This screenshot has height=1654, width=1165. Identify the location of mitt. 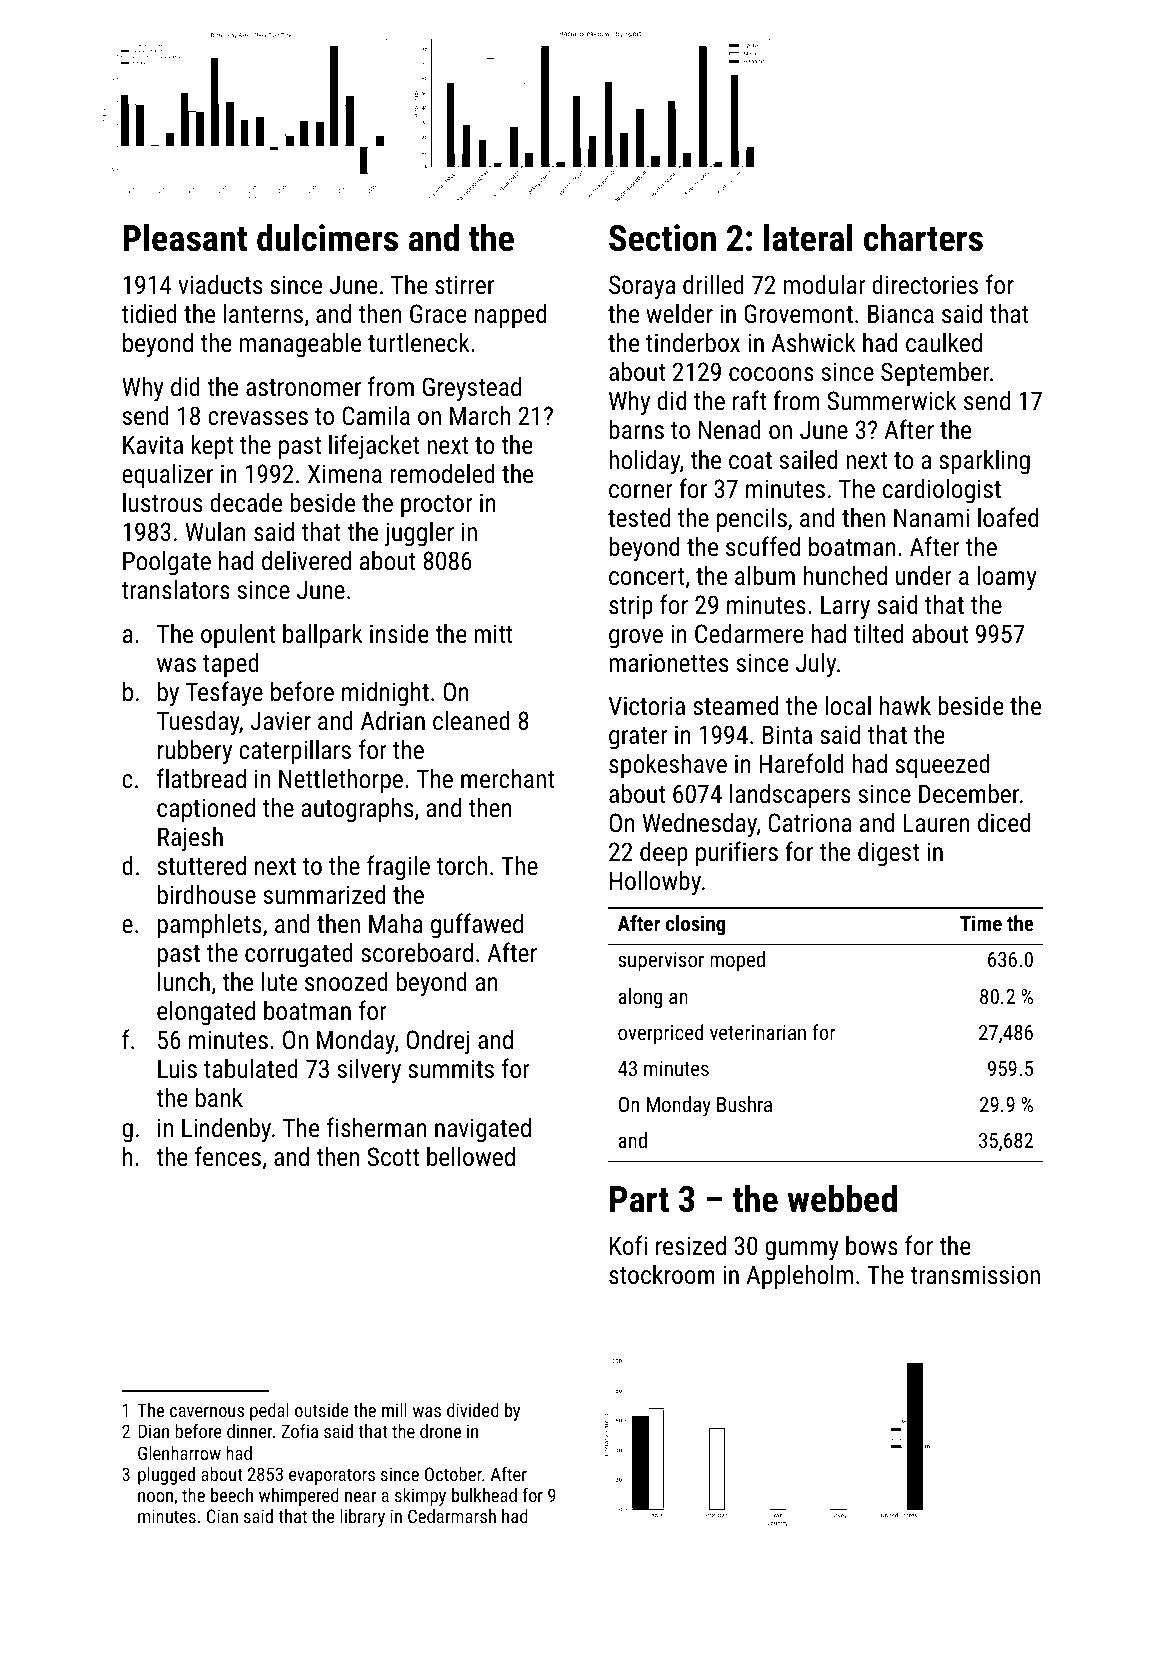
(493, 633).
